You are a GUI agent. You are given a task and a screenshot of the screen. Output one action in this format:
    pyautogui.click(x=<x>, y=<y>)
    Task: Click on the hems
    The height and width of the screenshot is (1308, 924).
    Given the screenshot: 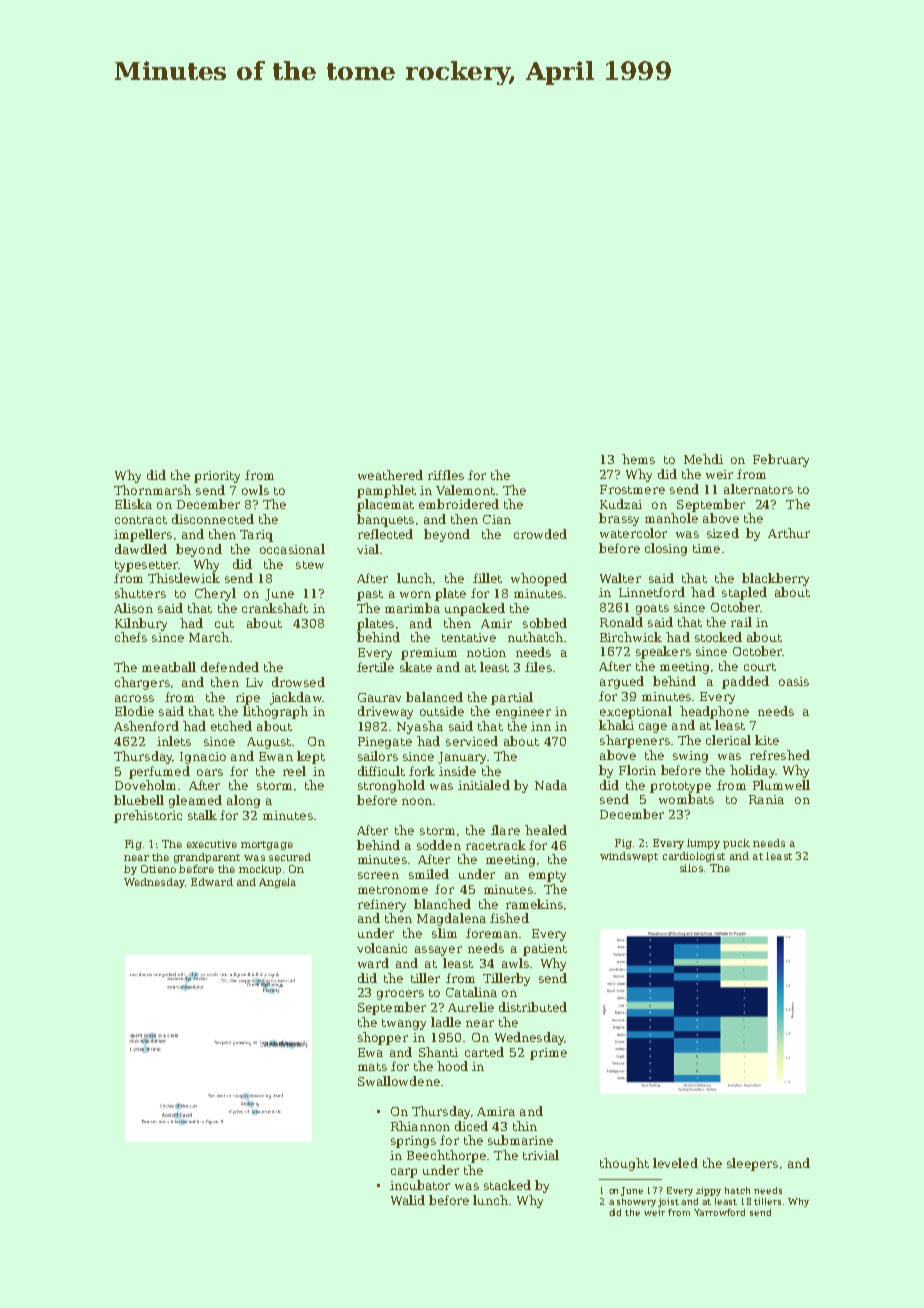 What is the action you would take?
    pyautogui.click(x=638, y=459)
